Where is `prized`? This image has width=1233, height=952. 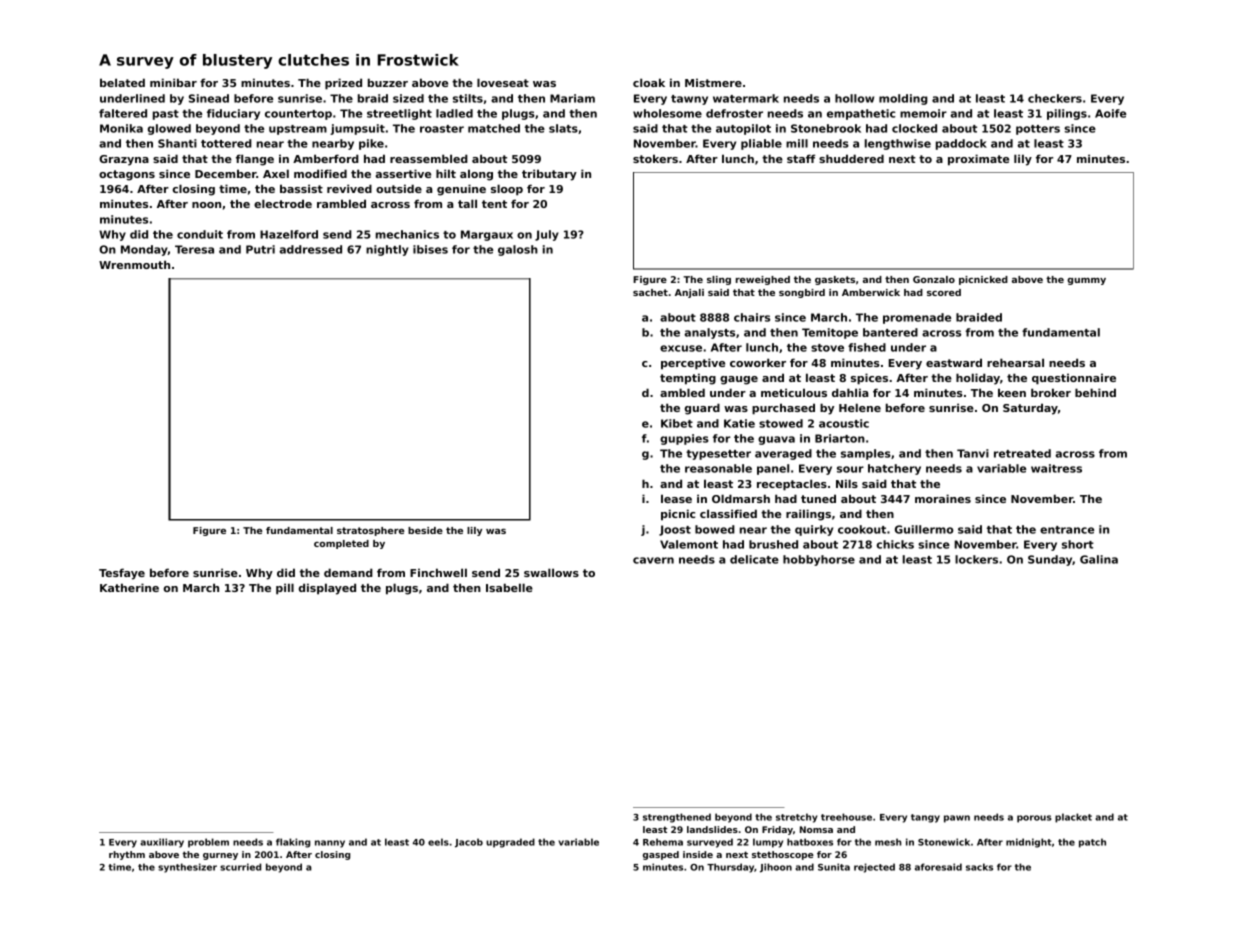
prized is located at coordinates (343, 84).
